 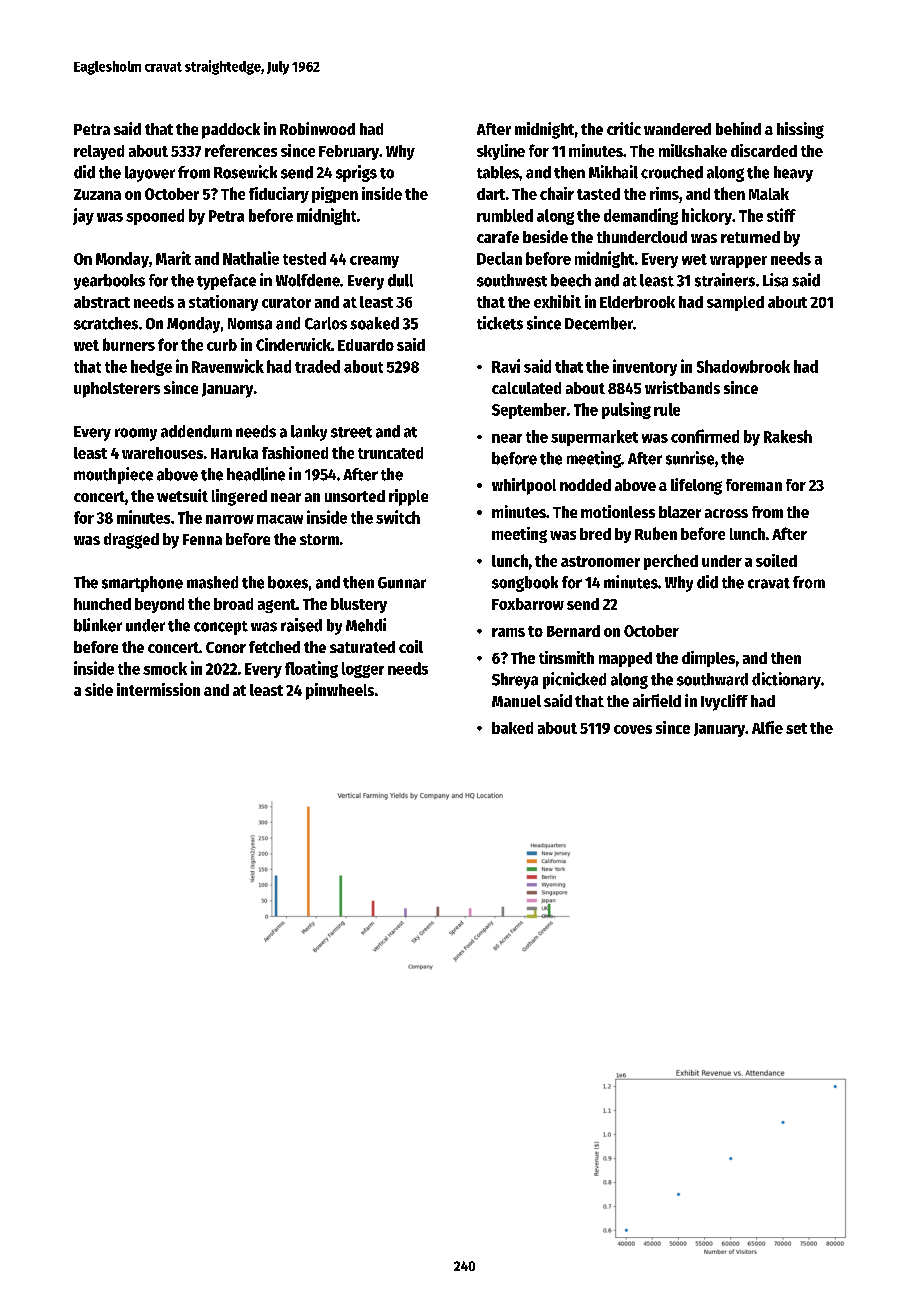 What do you see at coordinates (231, 131) in the screenshot?
I see `paddock` at bounding box center [231, 131].
